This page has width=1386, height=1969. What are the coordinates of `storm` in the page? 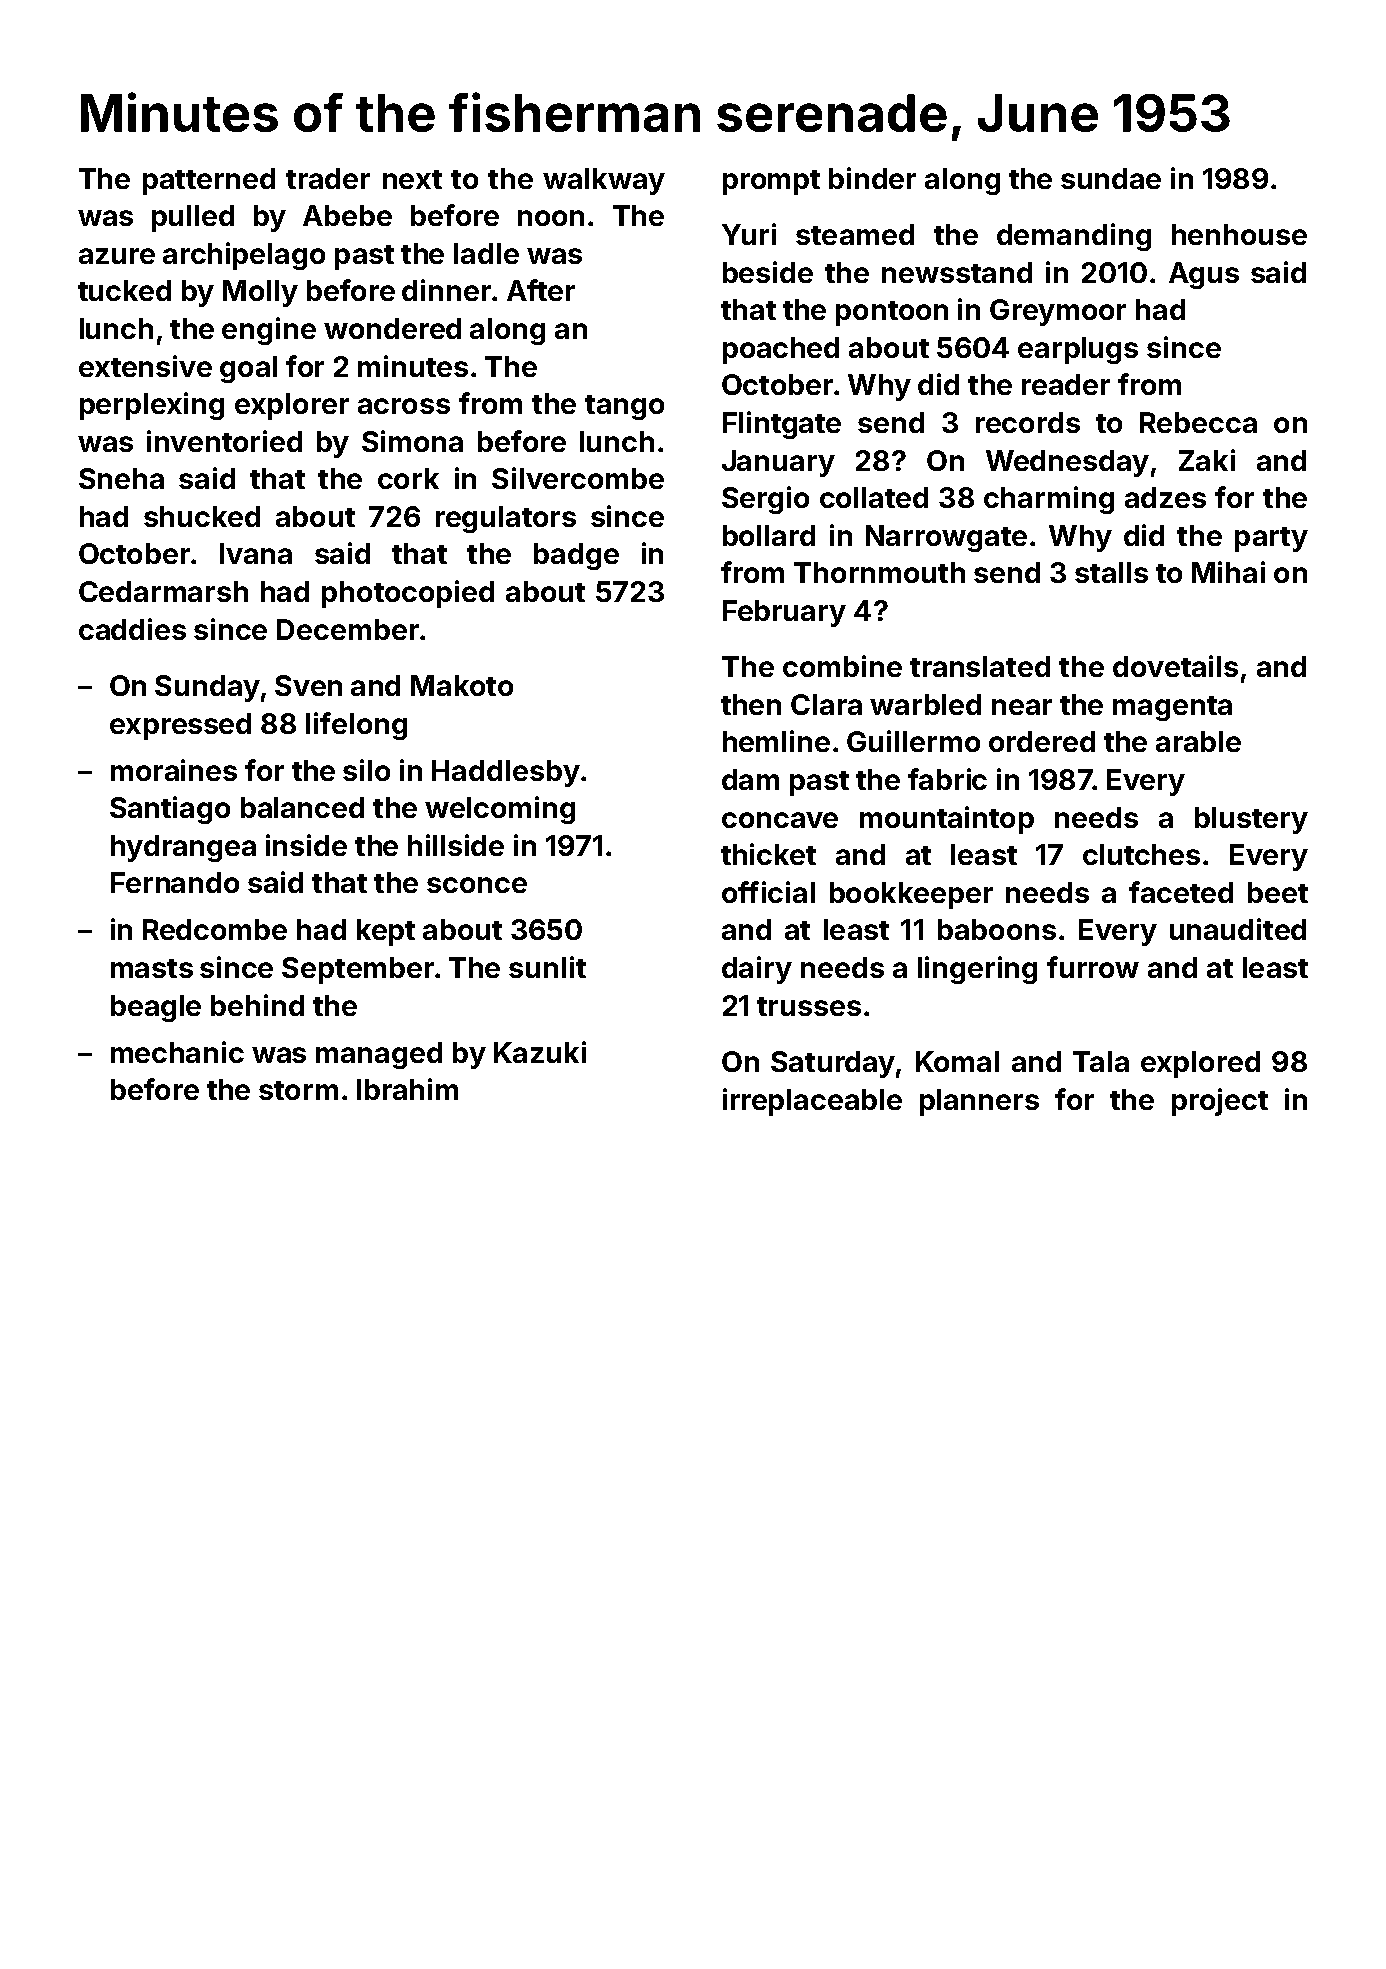 It's located at (298, 1090).
